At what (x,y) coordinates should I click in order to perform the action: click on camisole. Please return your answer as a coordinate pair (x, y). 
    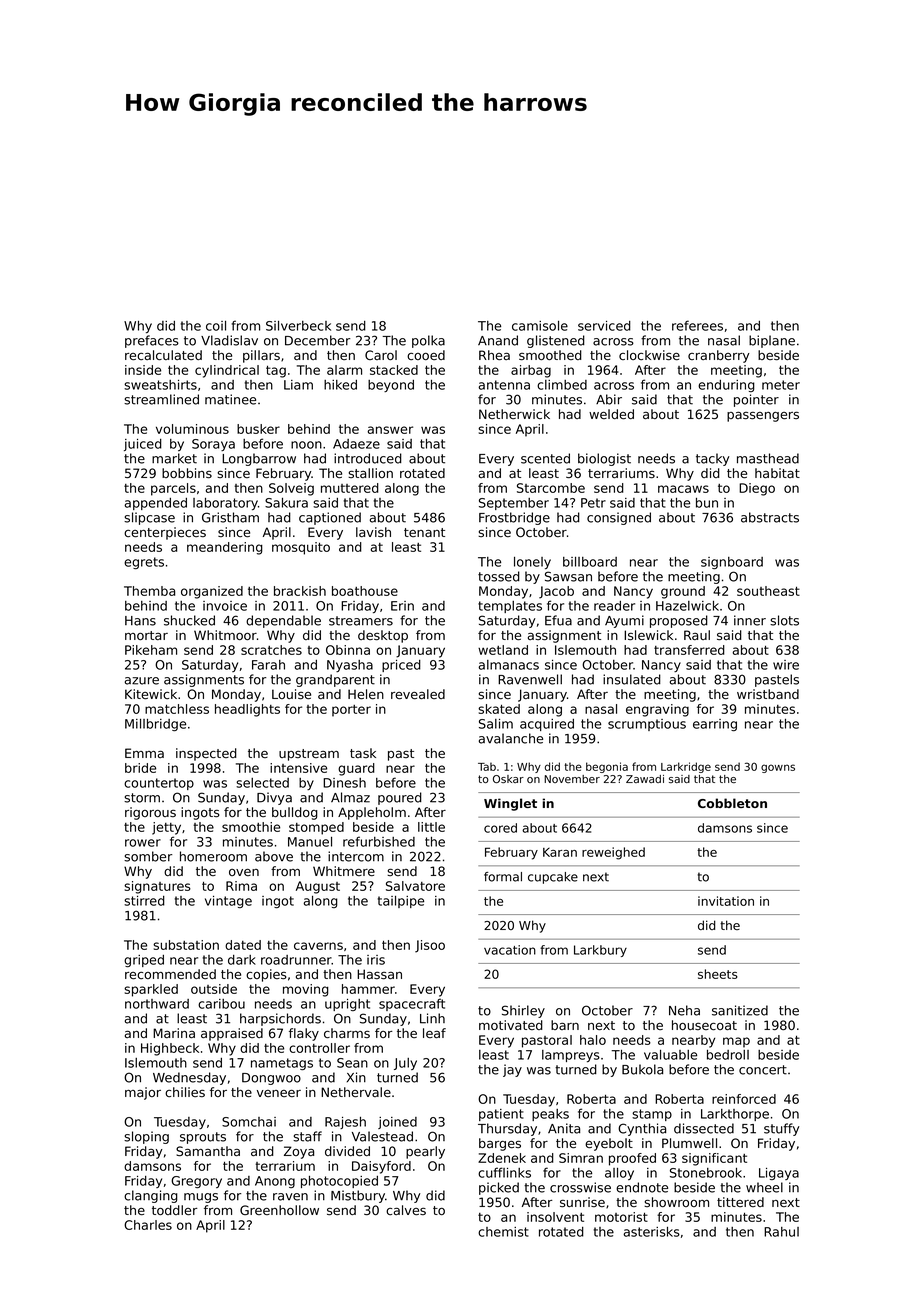
    Looking at the image, I should click on (540, 326).
